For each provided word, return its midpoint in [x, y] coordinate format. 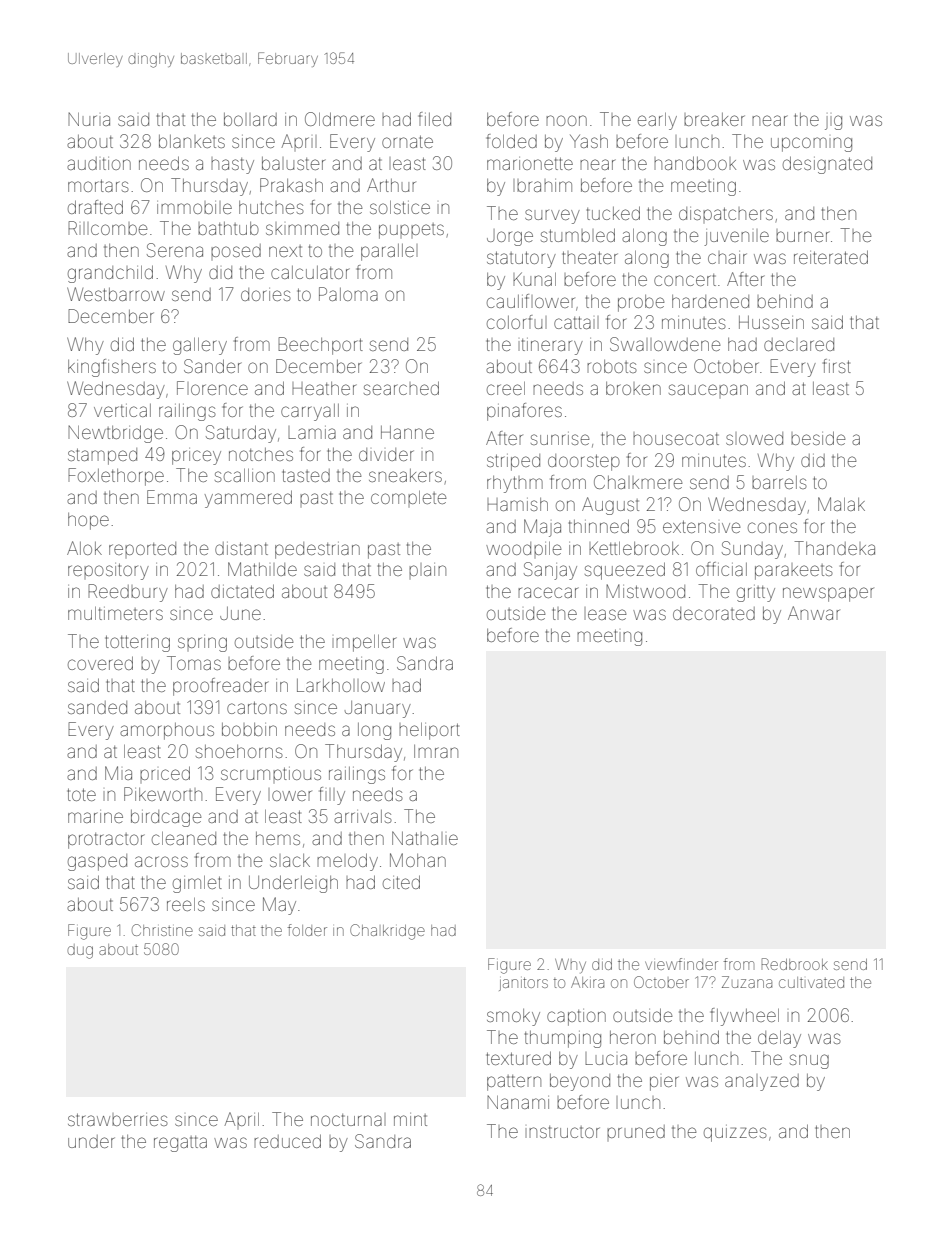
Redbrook [794, 964]
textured [518, 1058]
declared [799, 344]
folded [512, 141]
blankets [192, 141]
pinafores [524, 412]
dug [80, 951]
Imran [436, 751]
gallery [200, 346]
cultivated [811, 982]
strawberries [118, 1119]
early [657, 121]
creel [506, 388]
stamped [102, 456]
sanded [97, 707]
